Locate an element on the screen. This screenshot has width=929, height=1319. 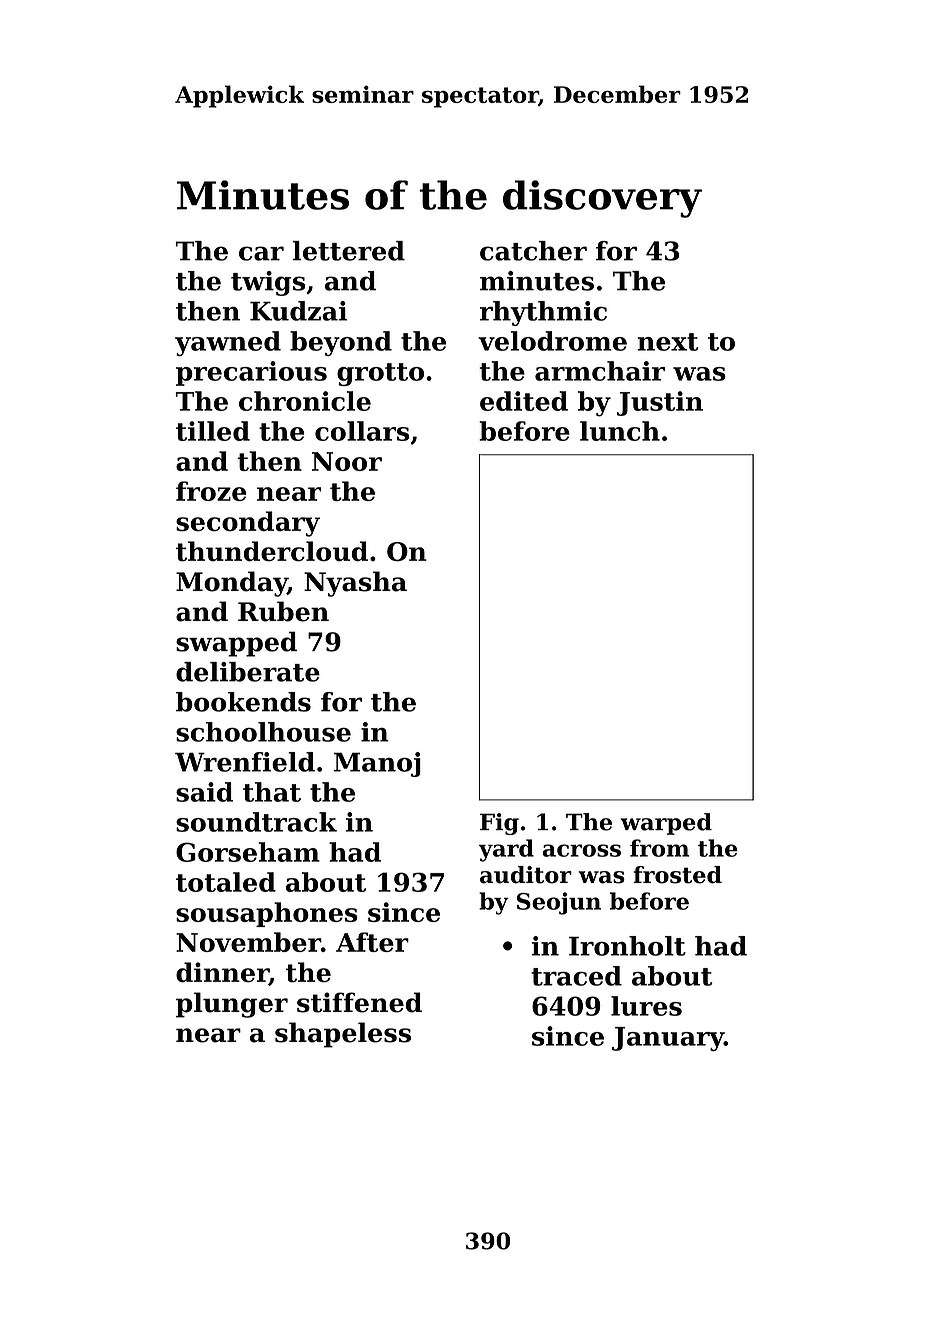
froze is located at coordinates (211, 491).
